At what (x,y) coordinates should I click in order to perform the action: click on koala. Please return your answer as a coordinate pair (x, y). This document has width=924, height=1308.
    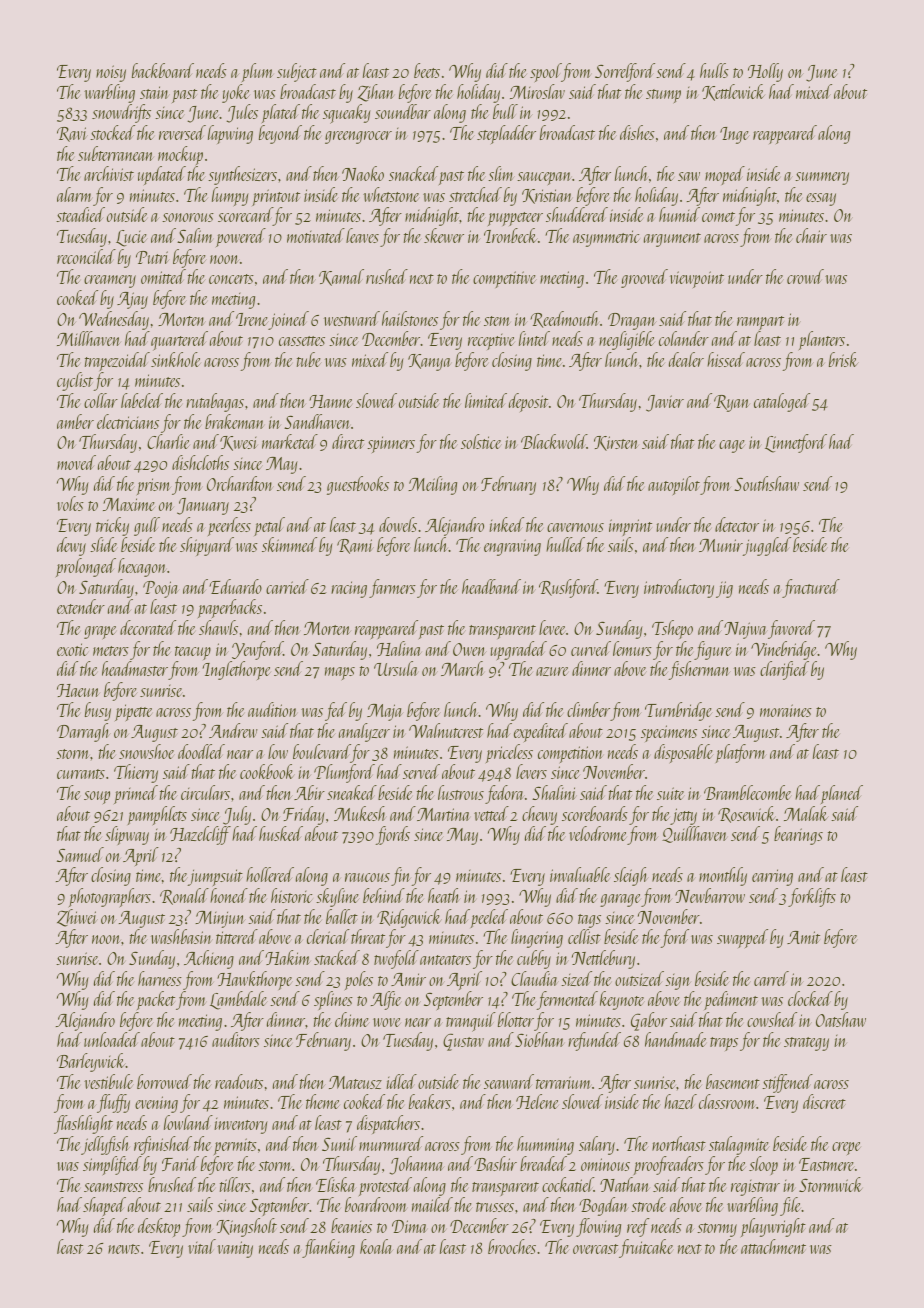
    Looking at the image, I should click on (376, 1246).
